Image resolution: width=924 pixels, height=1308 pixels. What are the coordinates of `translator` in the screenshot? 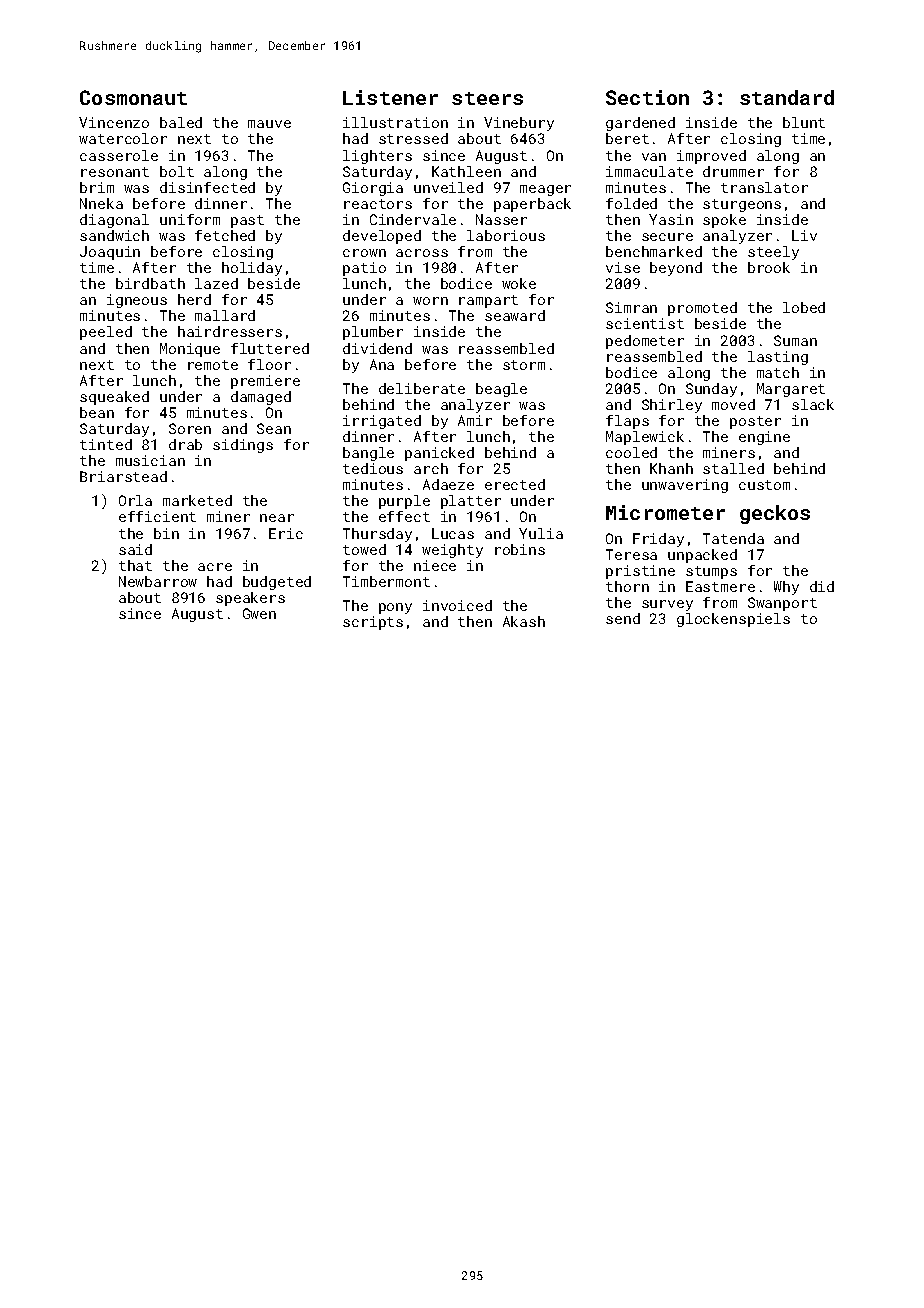 It's located at (764, 187).
